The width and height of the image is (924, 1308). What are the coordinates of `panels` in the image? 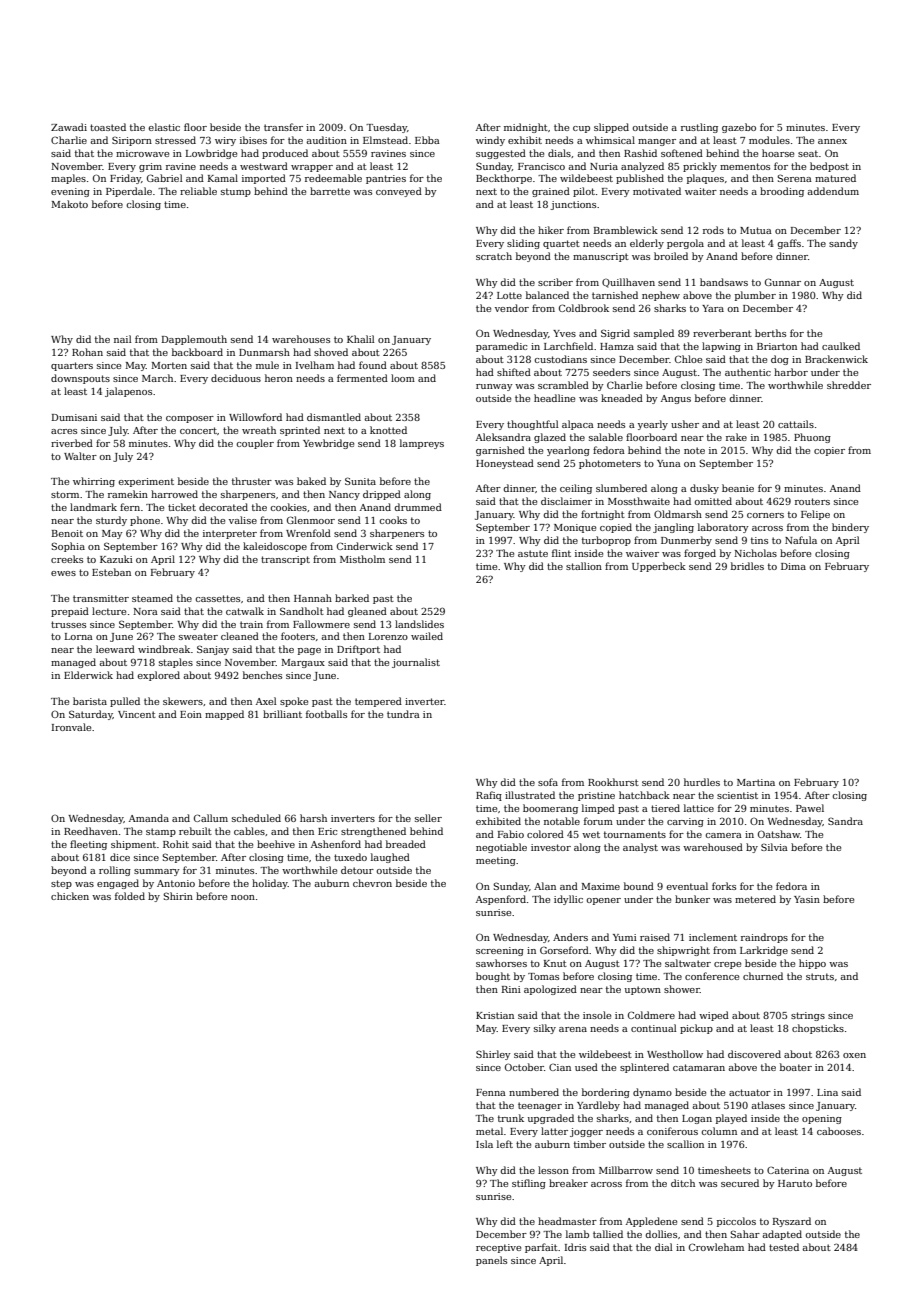 It's located at (491, 1261).
